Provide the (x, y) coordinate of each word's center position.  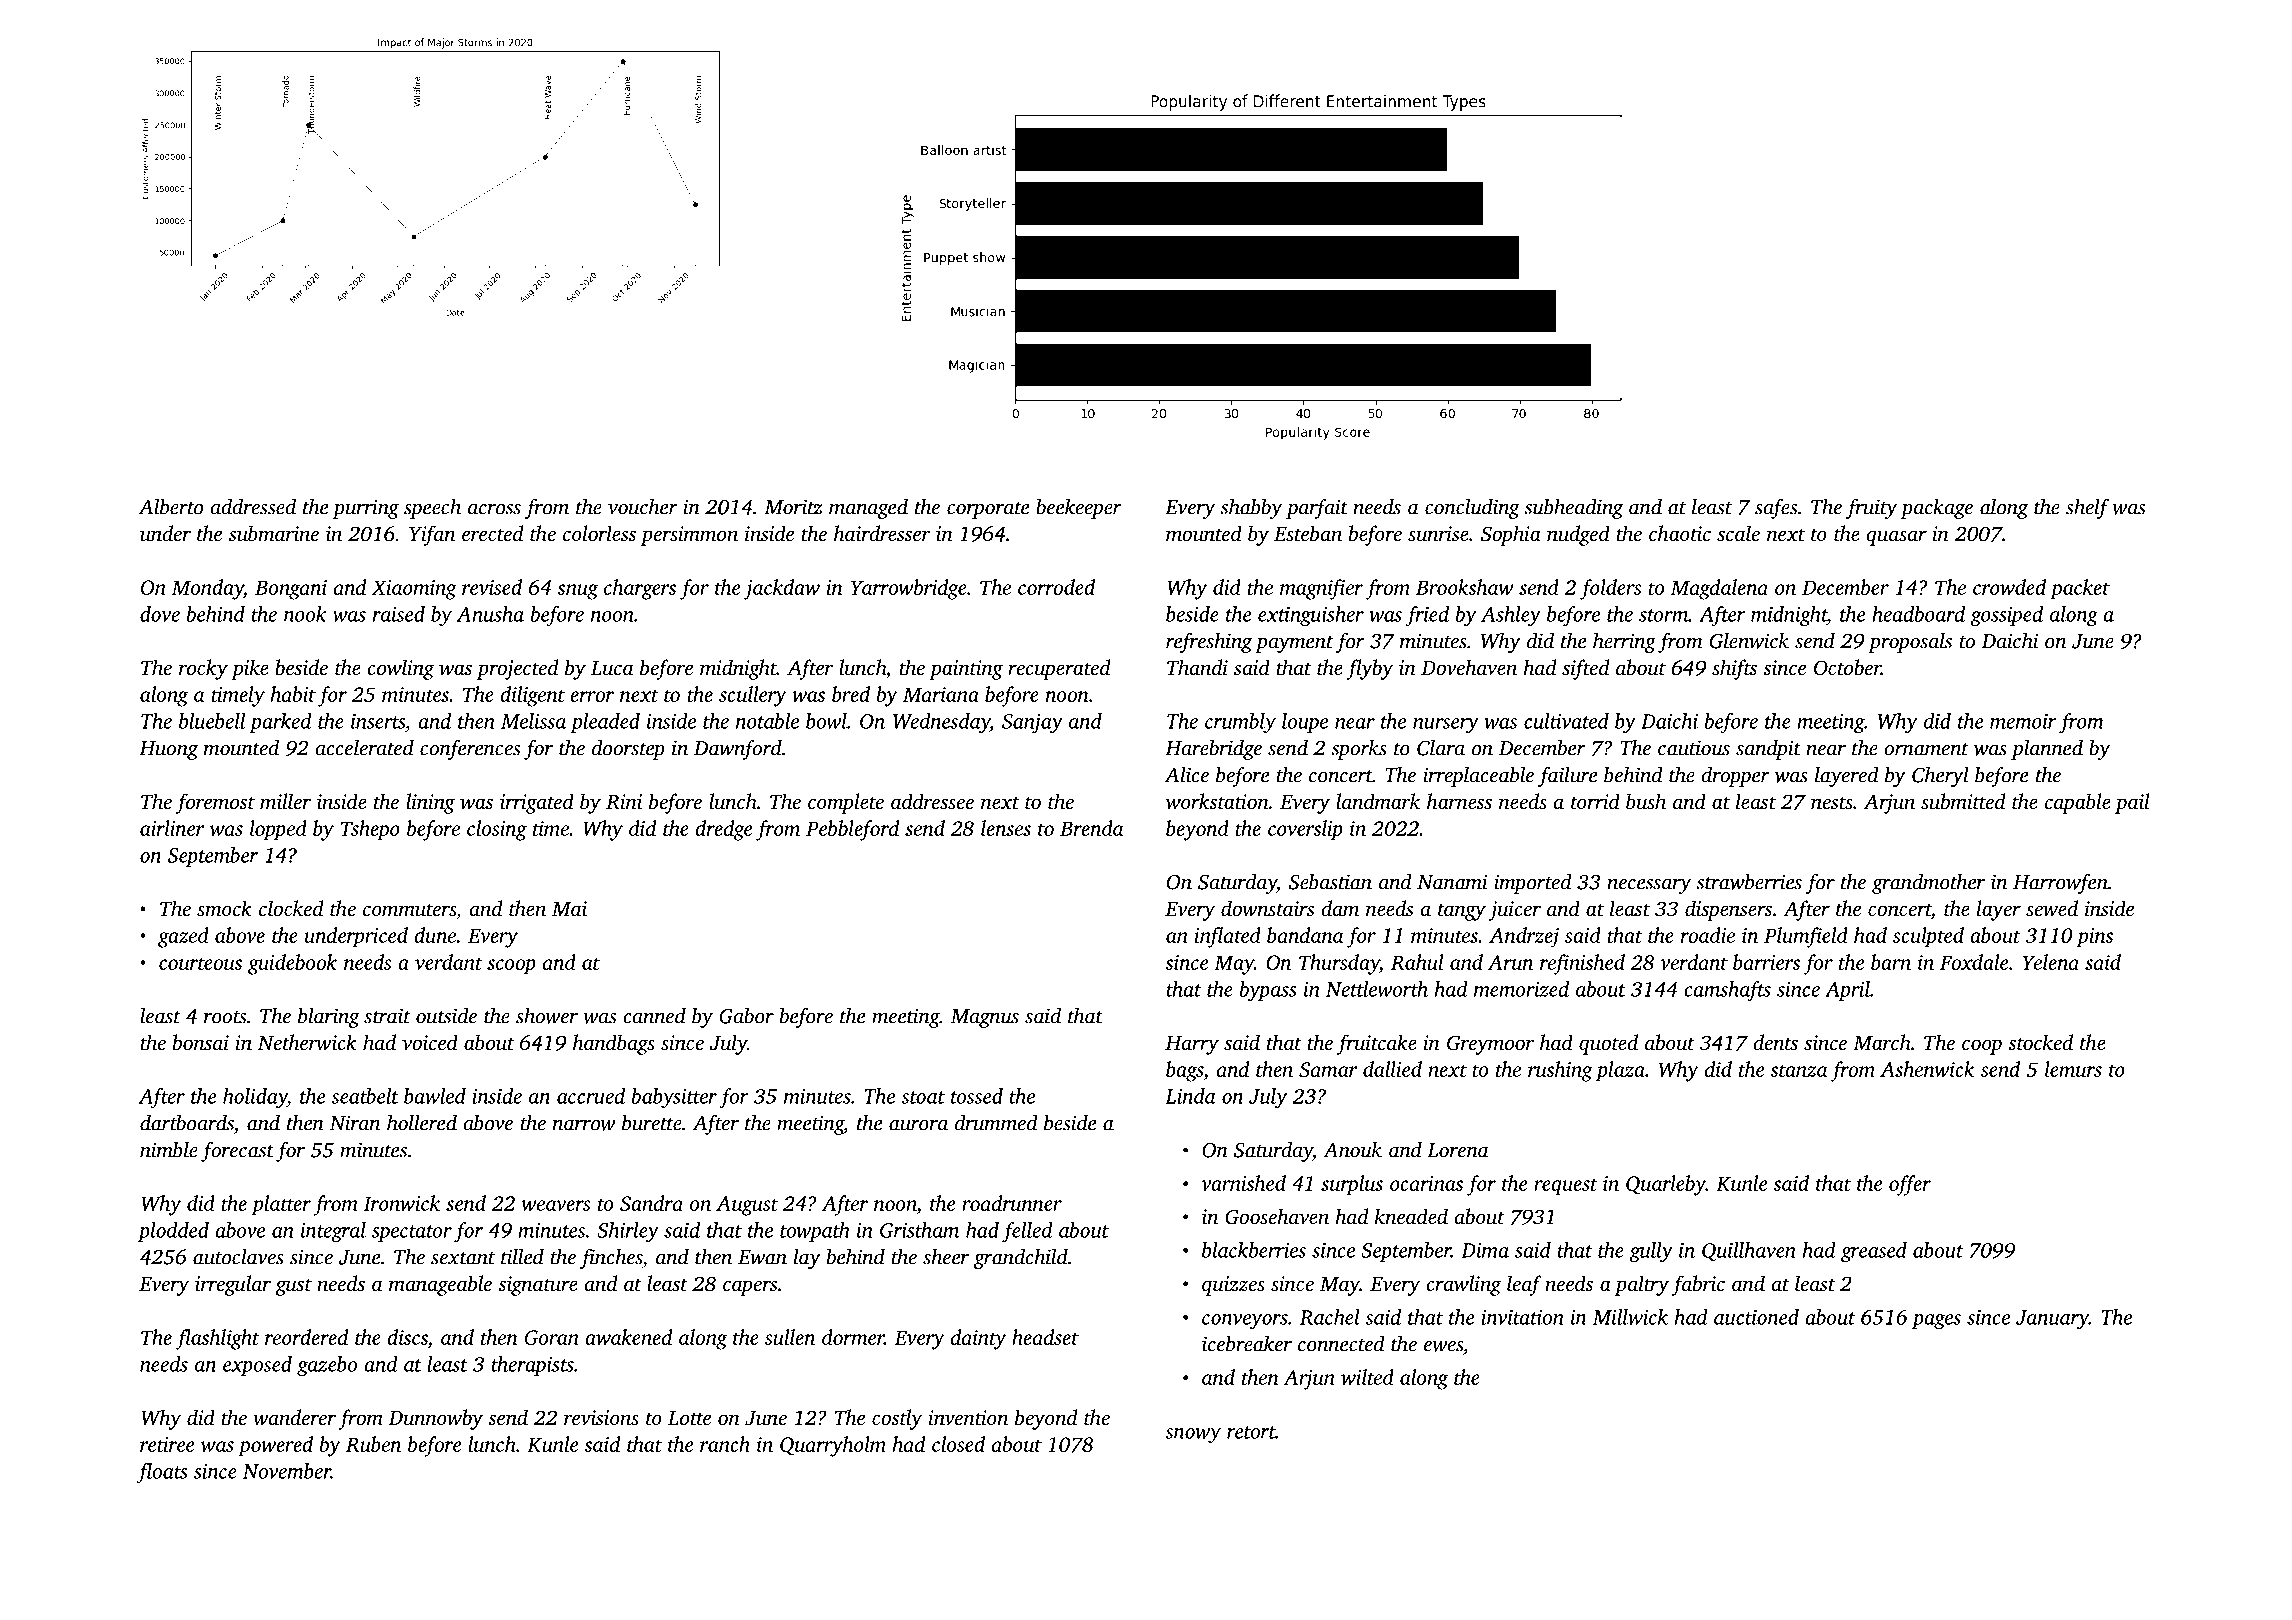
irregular (233, 1285)
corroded (1056, 587)
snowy (1193, 1435)
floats (162, 1473)
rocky (203, 669)
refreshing (1209, 642)
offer (1910, 1185)
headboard (1918, 614)
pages (1936, 1322)
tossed (977, 1096)
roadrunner (1012, 1203)
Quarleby (1666, 1185)
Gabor (746, 1015)
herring (1624, 642)
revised (492, 587)
